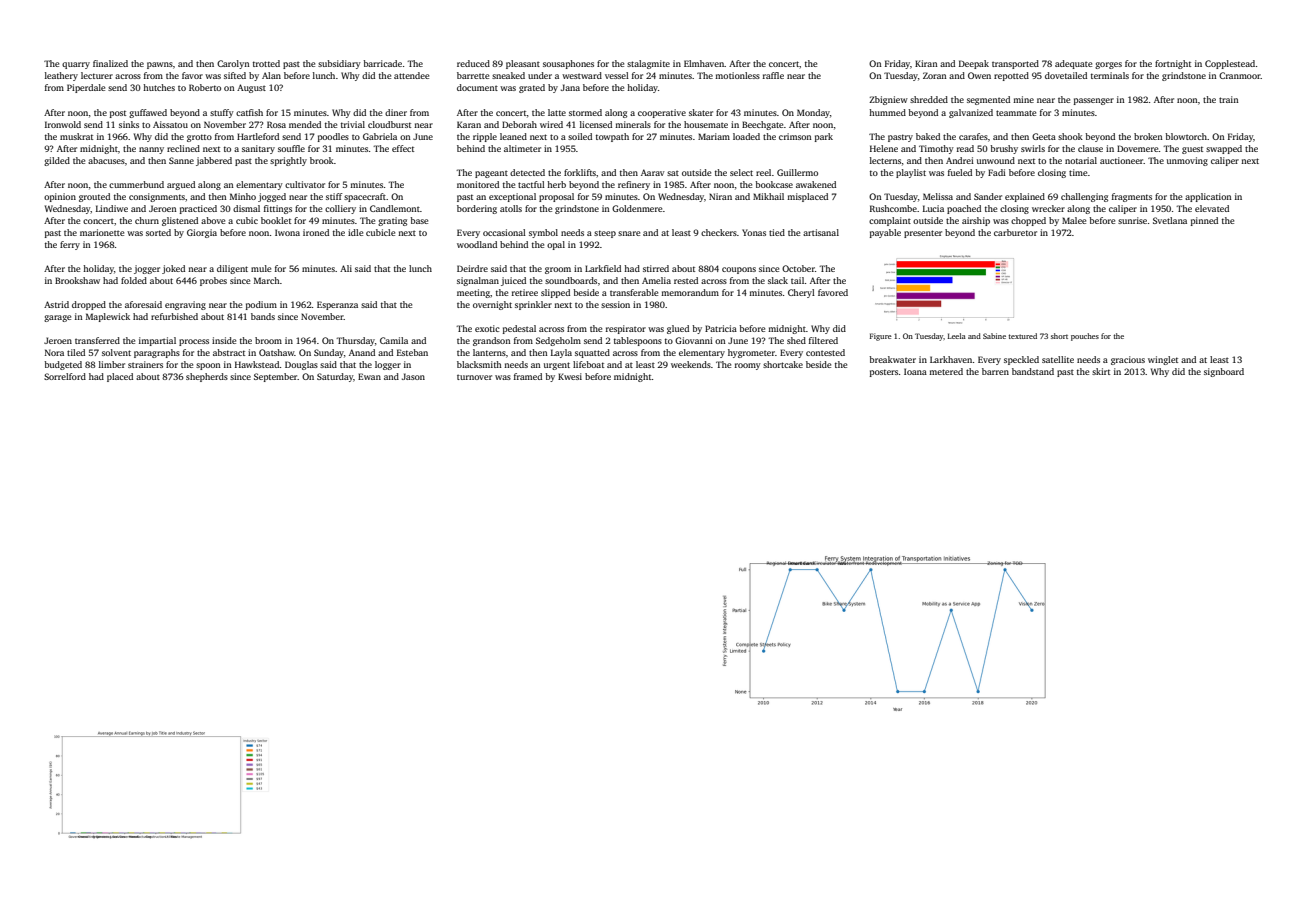 Image resolution: width=1308 pixels, height=924 pixels. Describe the element at coordinates (57, 161) in the image. I see `gilded` at that location.
